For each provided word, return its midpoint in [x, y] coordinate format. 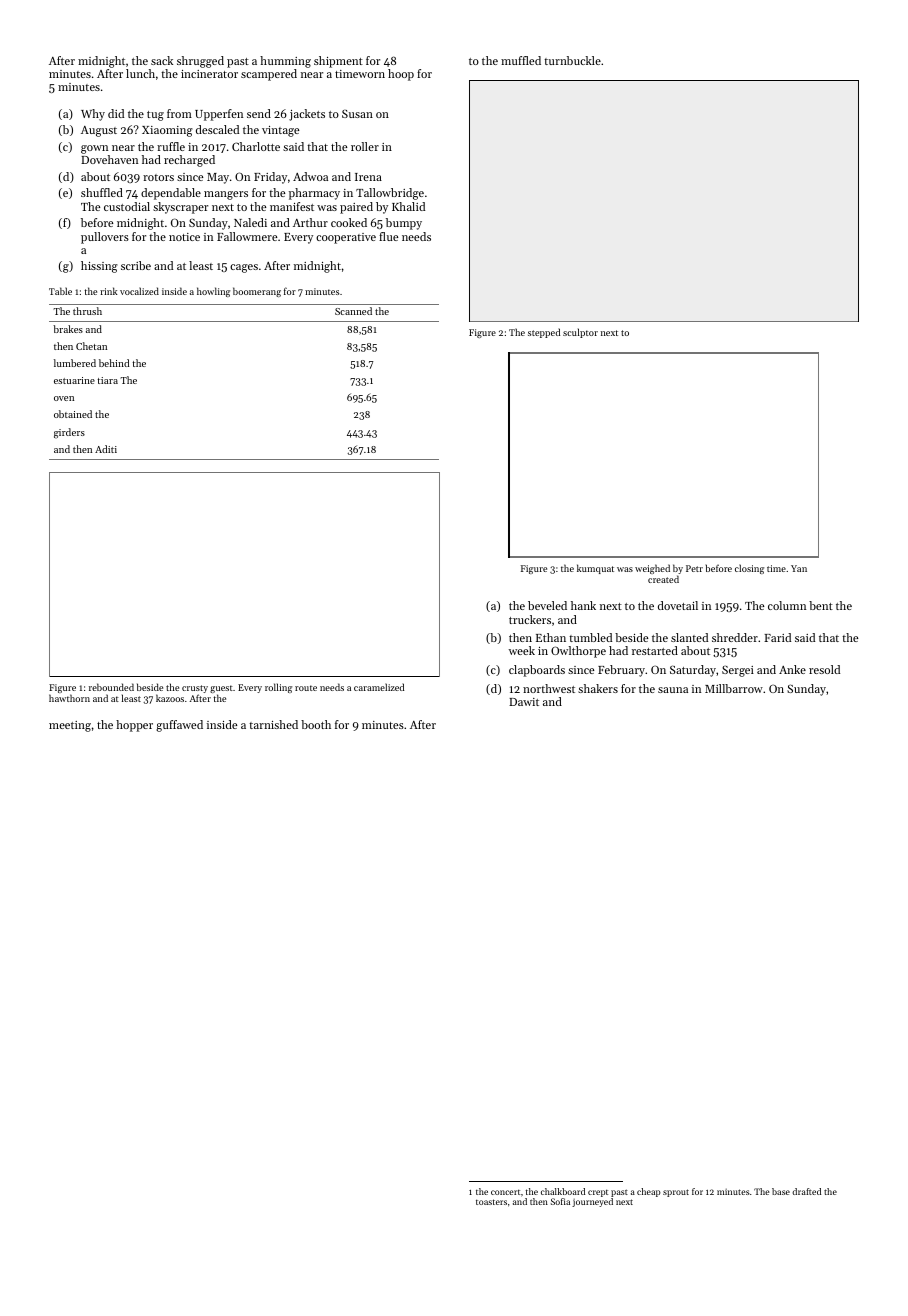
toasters [491, 1202]
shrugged [200, 62]
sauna [673, 690]
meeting [70, 726]
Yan [799, 568]
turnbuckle [572, 60]
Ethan [551, 637]
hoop [401, 75]
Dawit [524, 702]
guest [221, 689]
